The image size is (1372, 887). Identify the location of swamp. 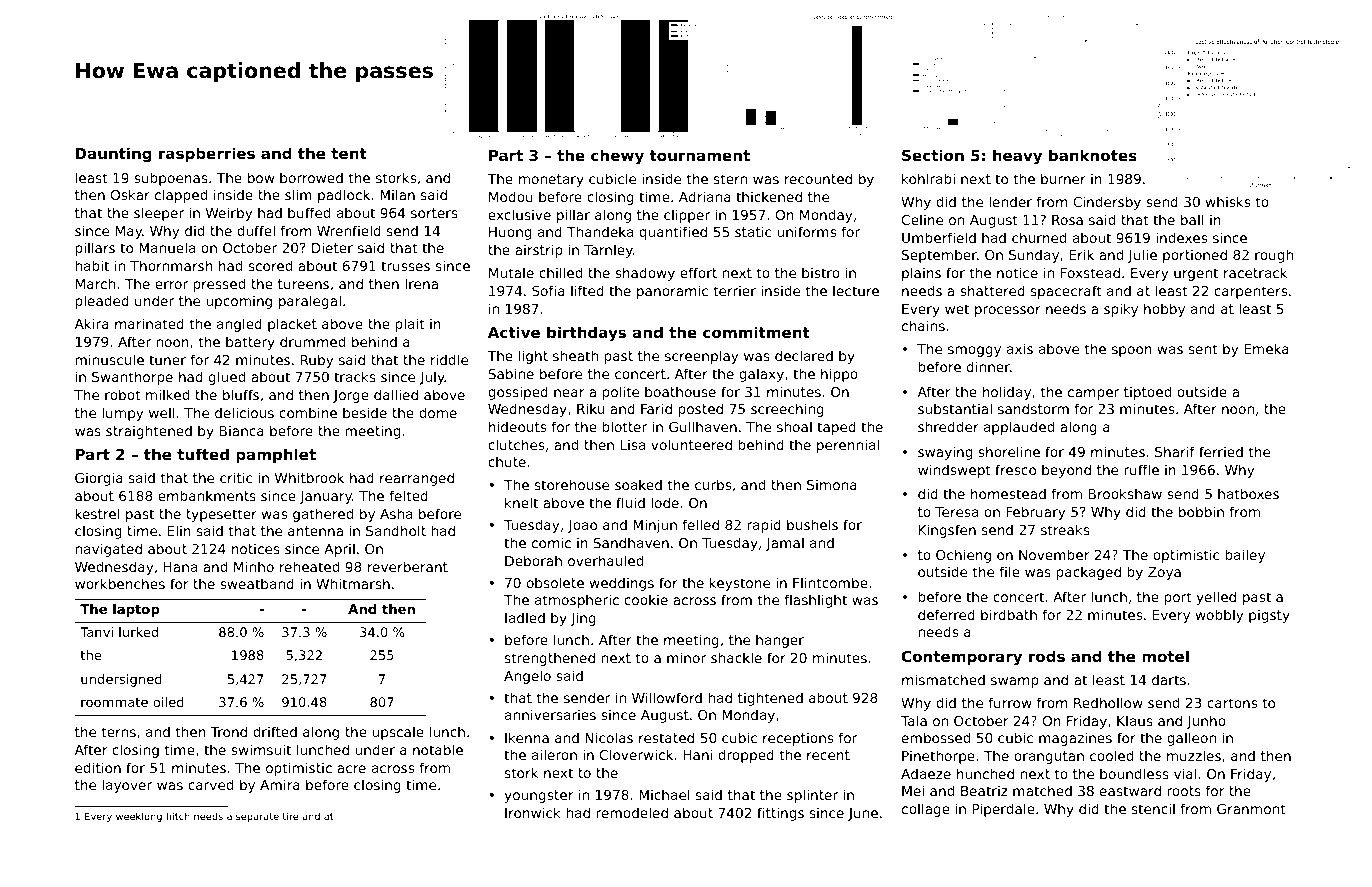
(1015, 682).
